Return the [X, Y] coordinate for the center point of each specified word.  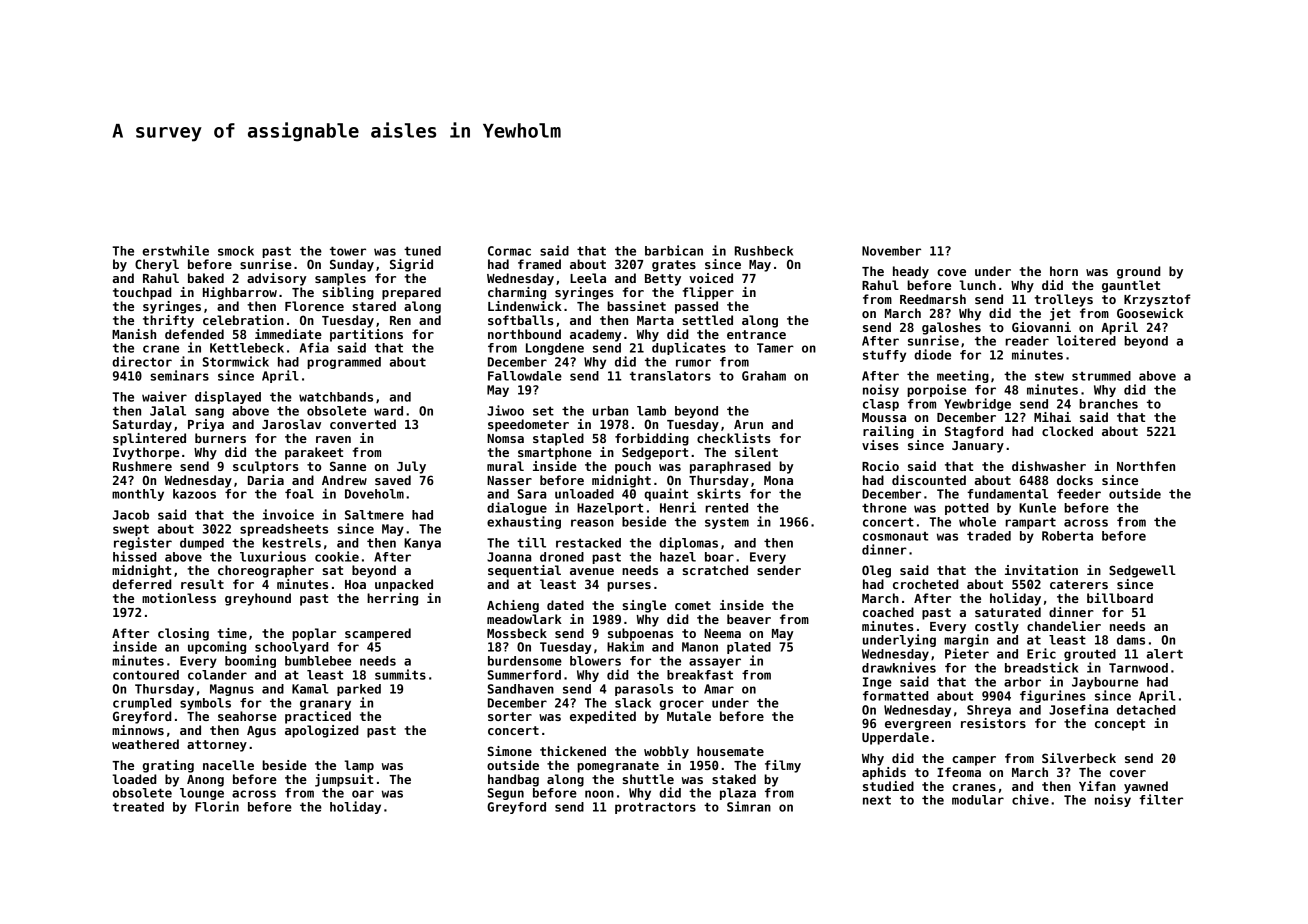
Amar [719, 689]
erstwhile [175, 250]
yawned [1146, 787]
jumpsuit [344, 780]
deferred [142, 584]
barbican [674, 250]
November [891, 251]
